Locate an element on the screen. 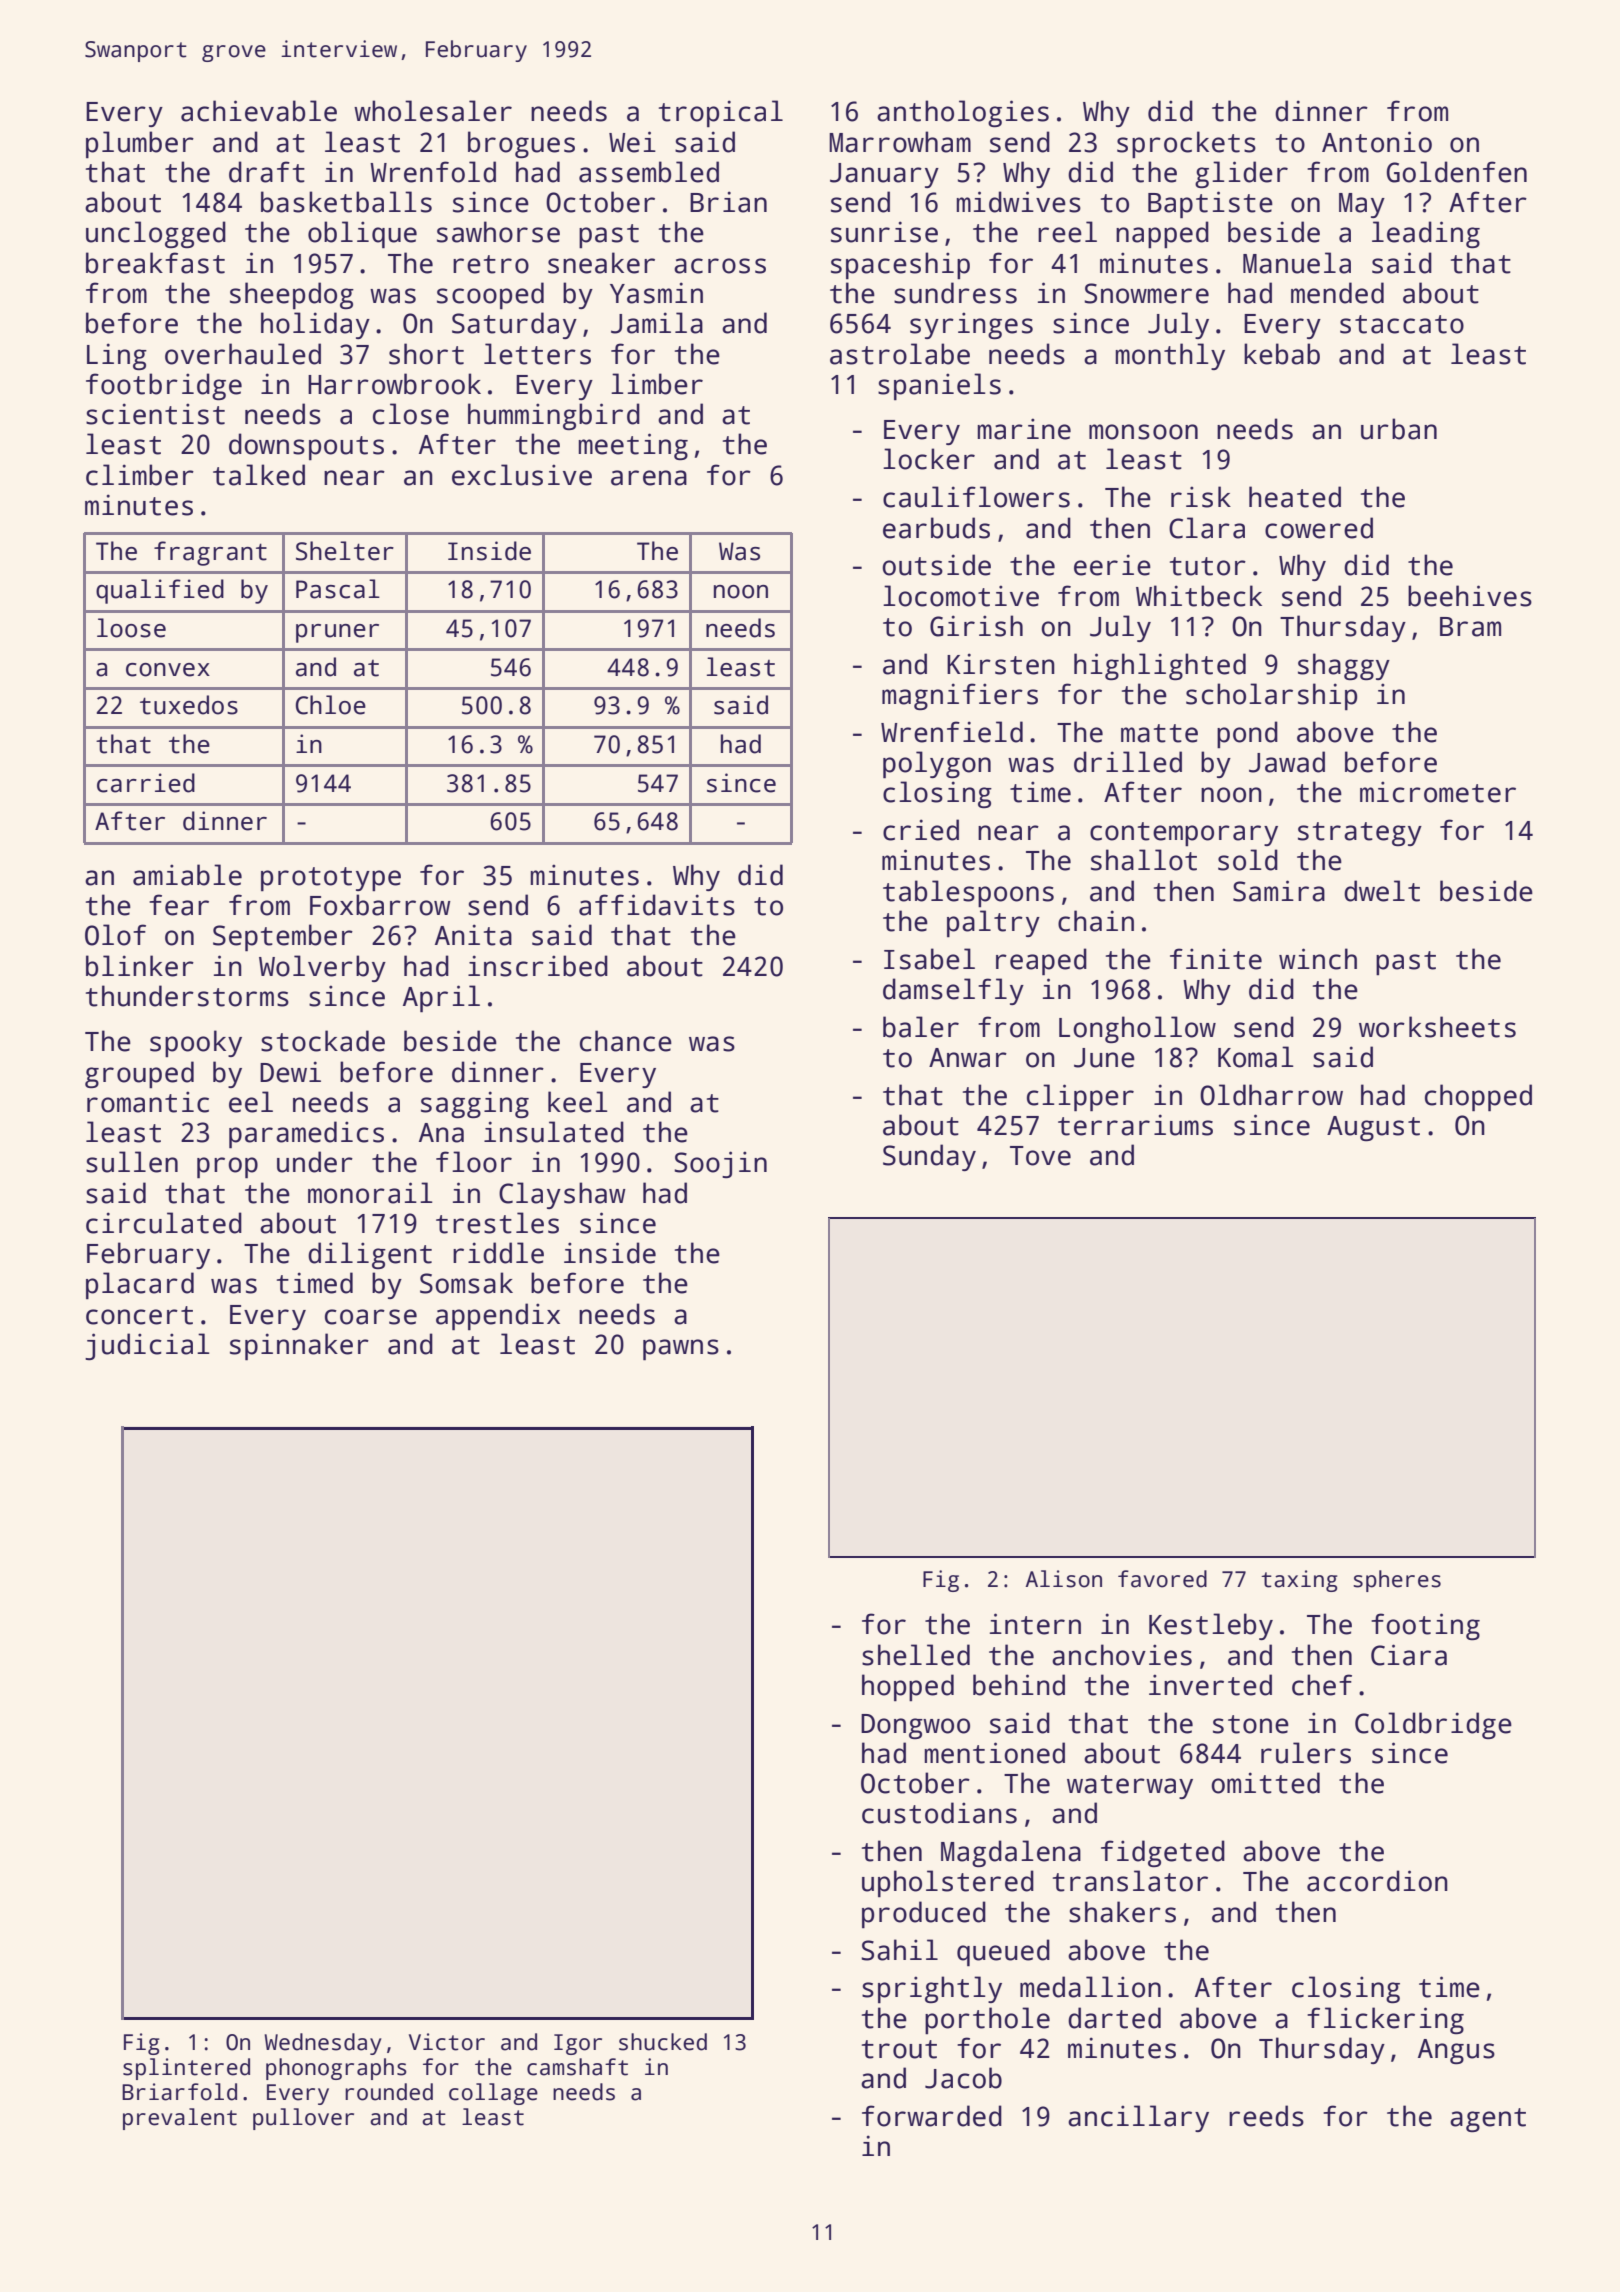 Image resolution: width=1620 pixels, height=2292 pixels. prevalent is located at coordinates (180, 2119).
